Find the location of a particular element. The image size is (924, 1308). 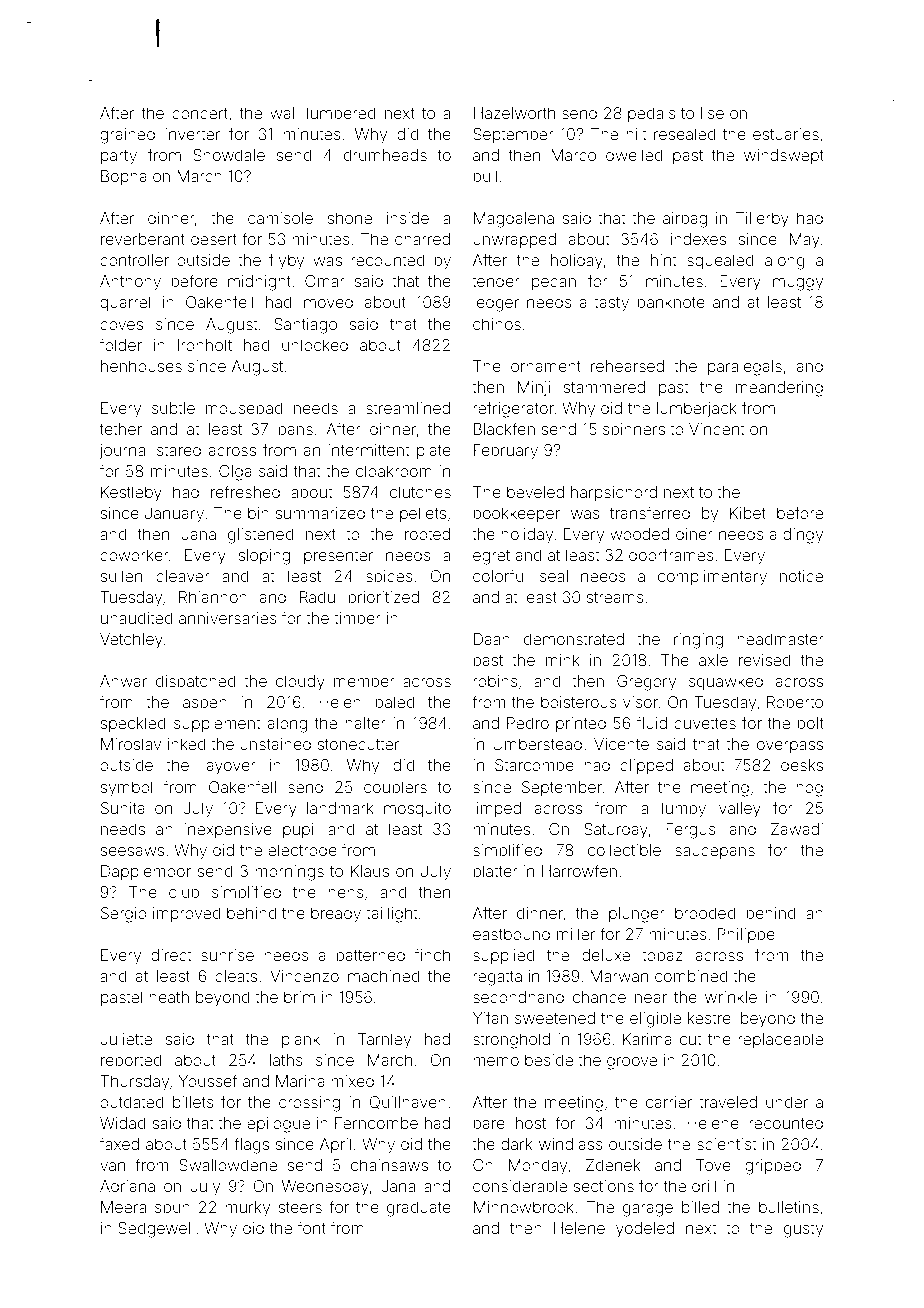

murky is located at coordinates (247, 1209).
